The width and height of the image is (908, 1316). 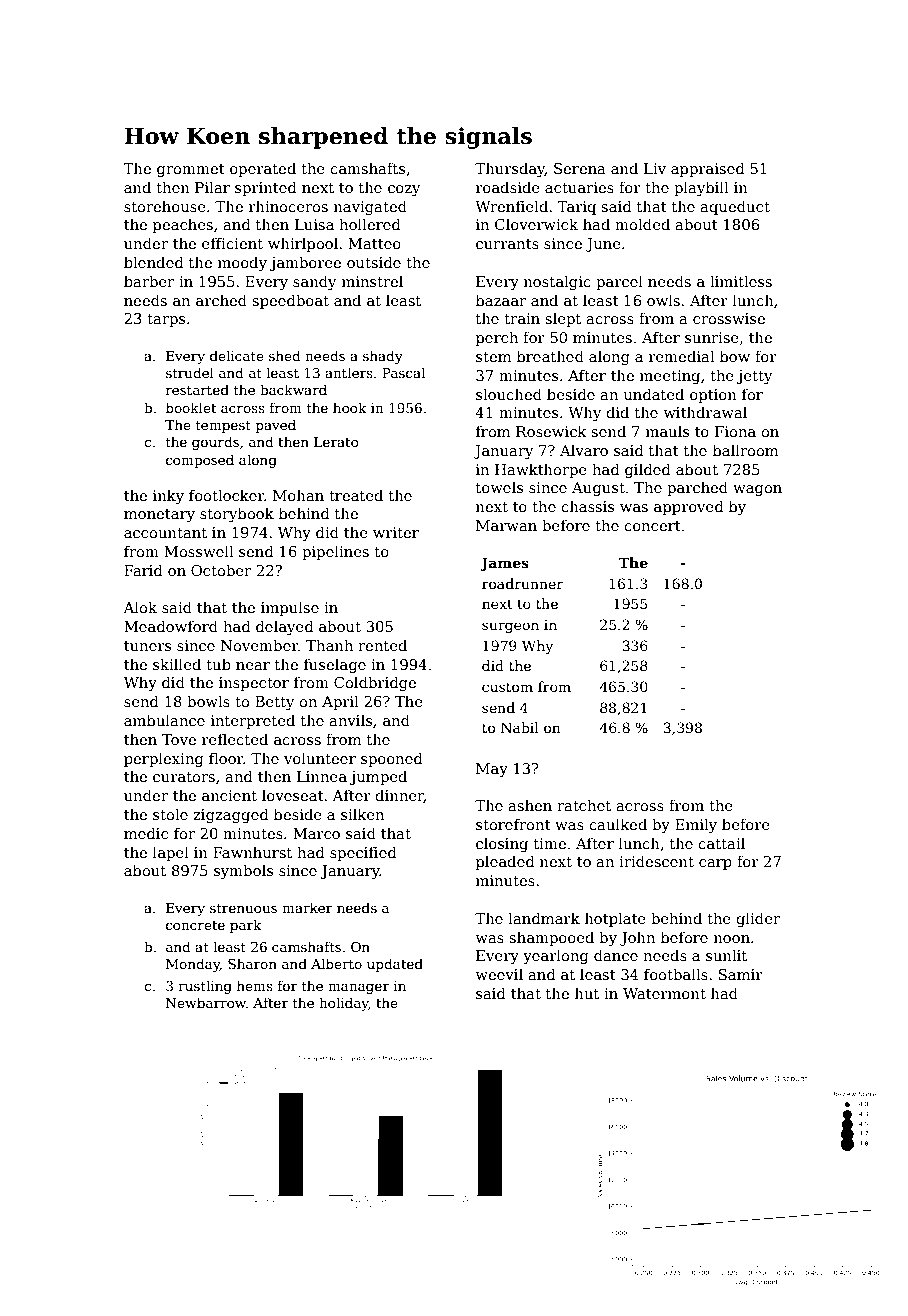 I want to click on Coldbridge, so click(x=375, y=683).
